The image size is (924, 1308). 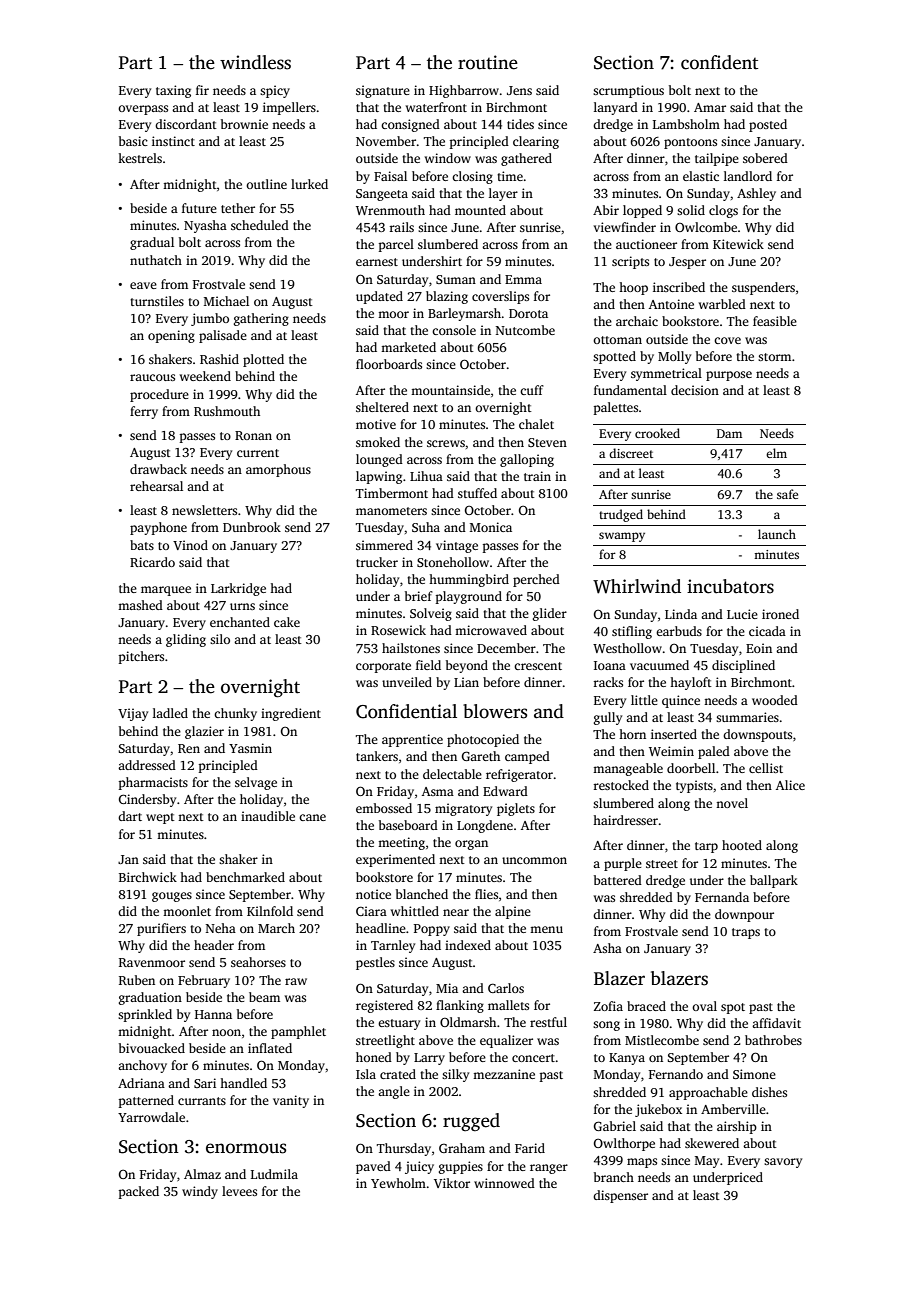 I want to click on scrumptious, so click(x=628, y=91).
